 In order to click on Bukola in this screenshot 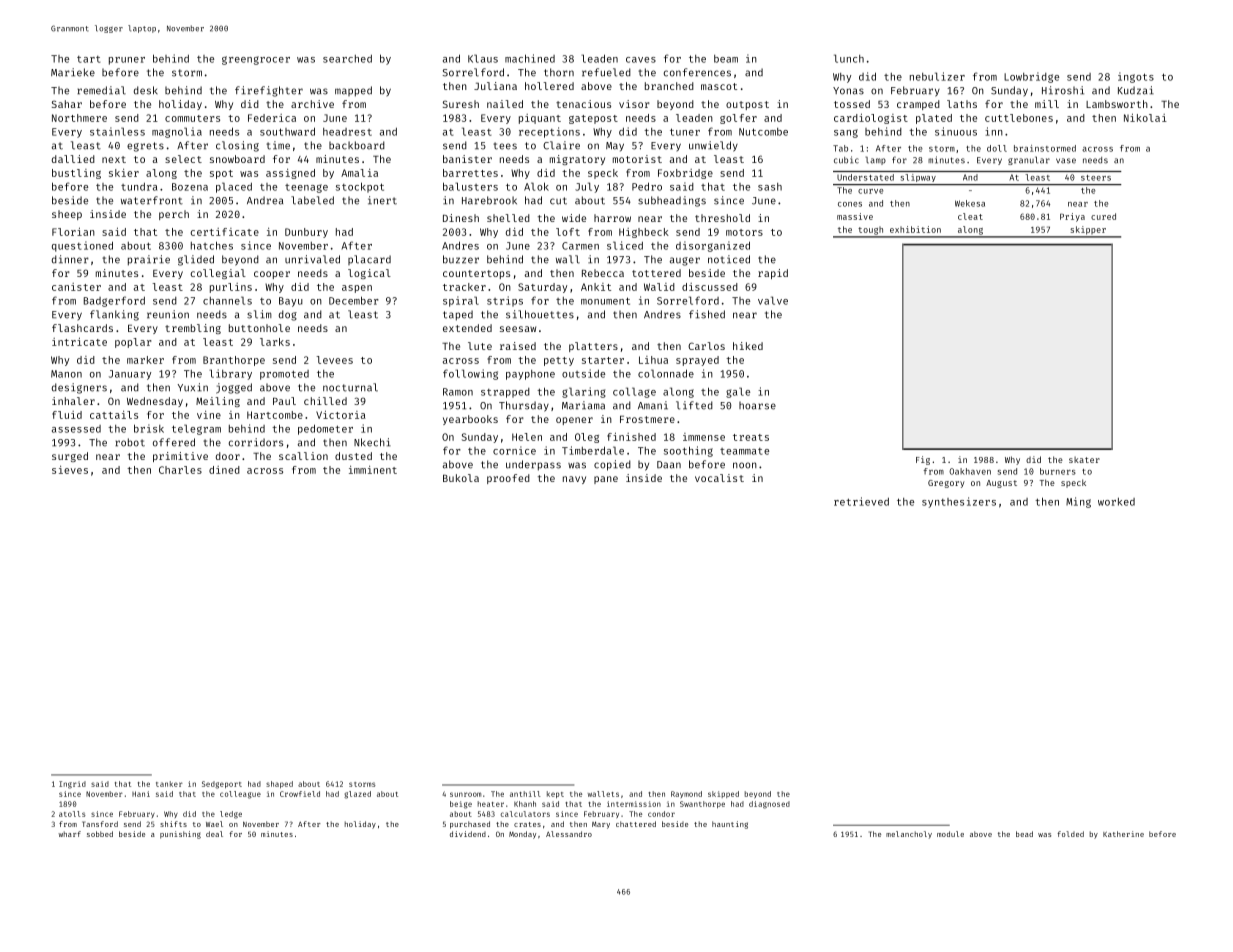, I will do `click(461, 478)`.
